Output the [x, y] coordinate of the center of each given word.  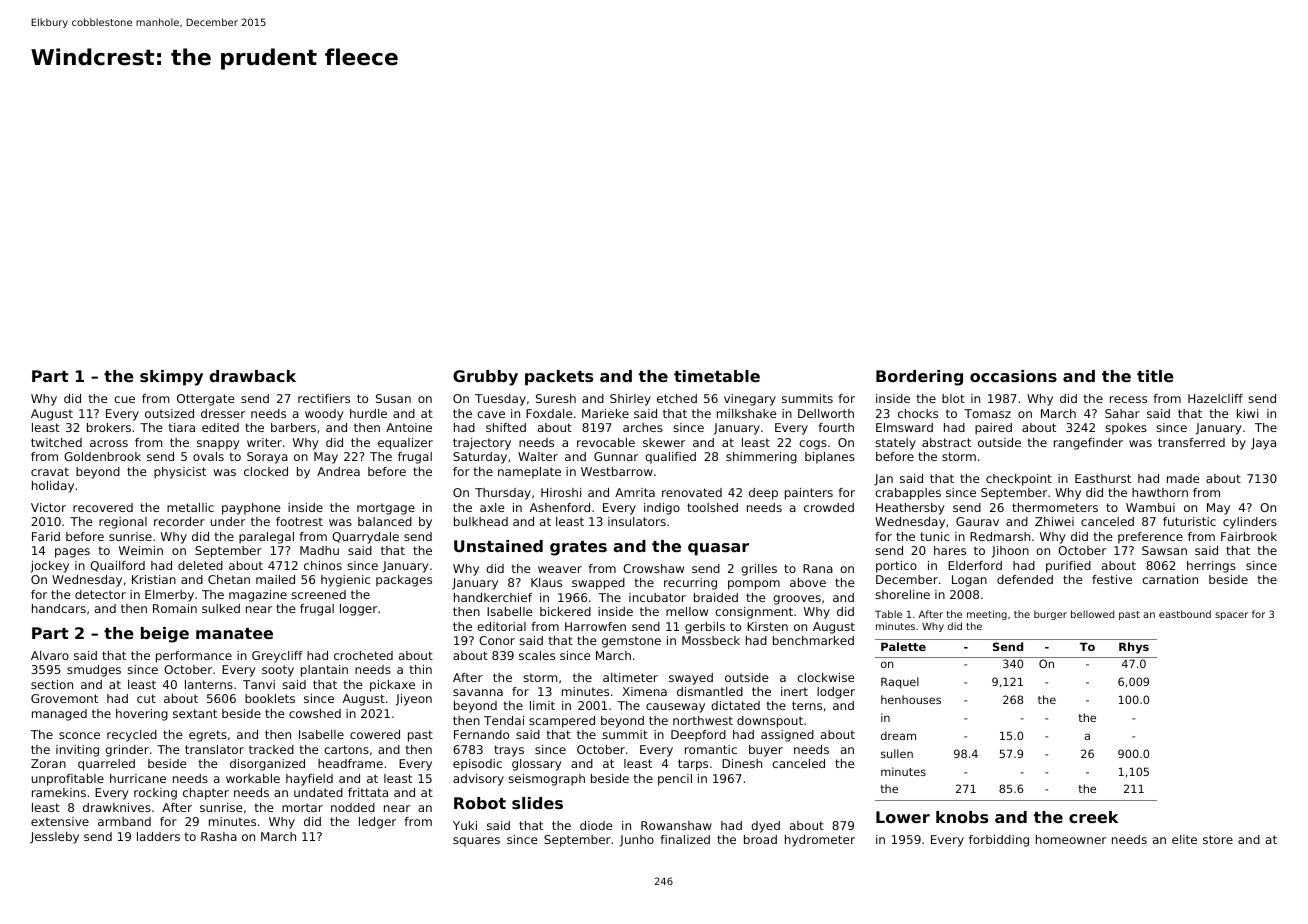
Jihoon [1010, 552]
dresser [223, 413]
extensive [60, 821]
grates [578, 548]
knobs [962, 817]
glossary [537, 765]
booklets [270, 698]
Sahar [1122, 413]
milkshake [747, 413]
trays [509, 751]
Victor [48, 507]
